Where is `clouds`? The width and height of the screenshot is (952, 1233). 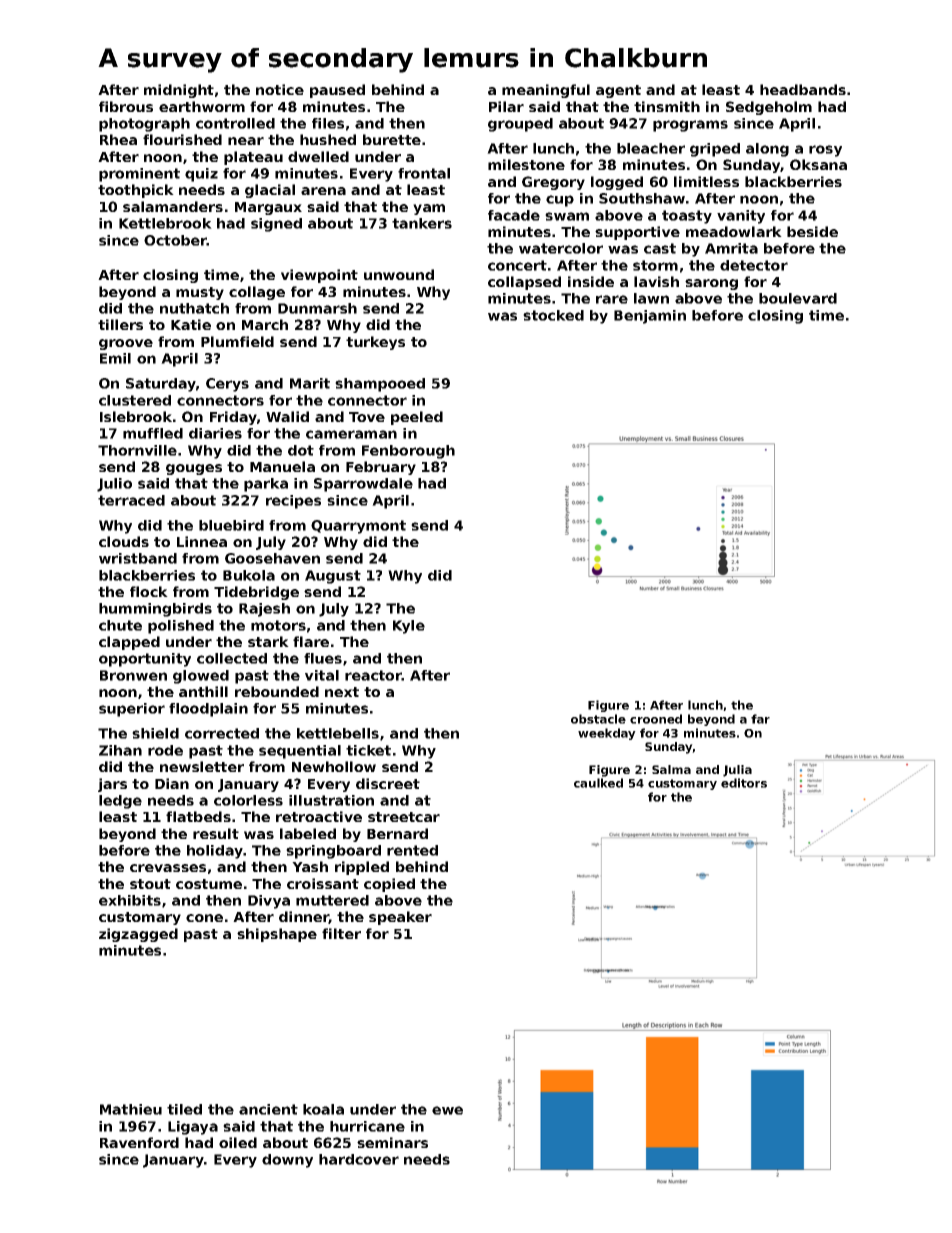
clouds is located at coordinates (124, 541).
